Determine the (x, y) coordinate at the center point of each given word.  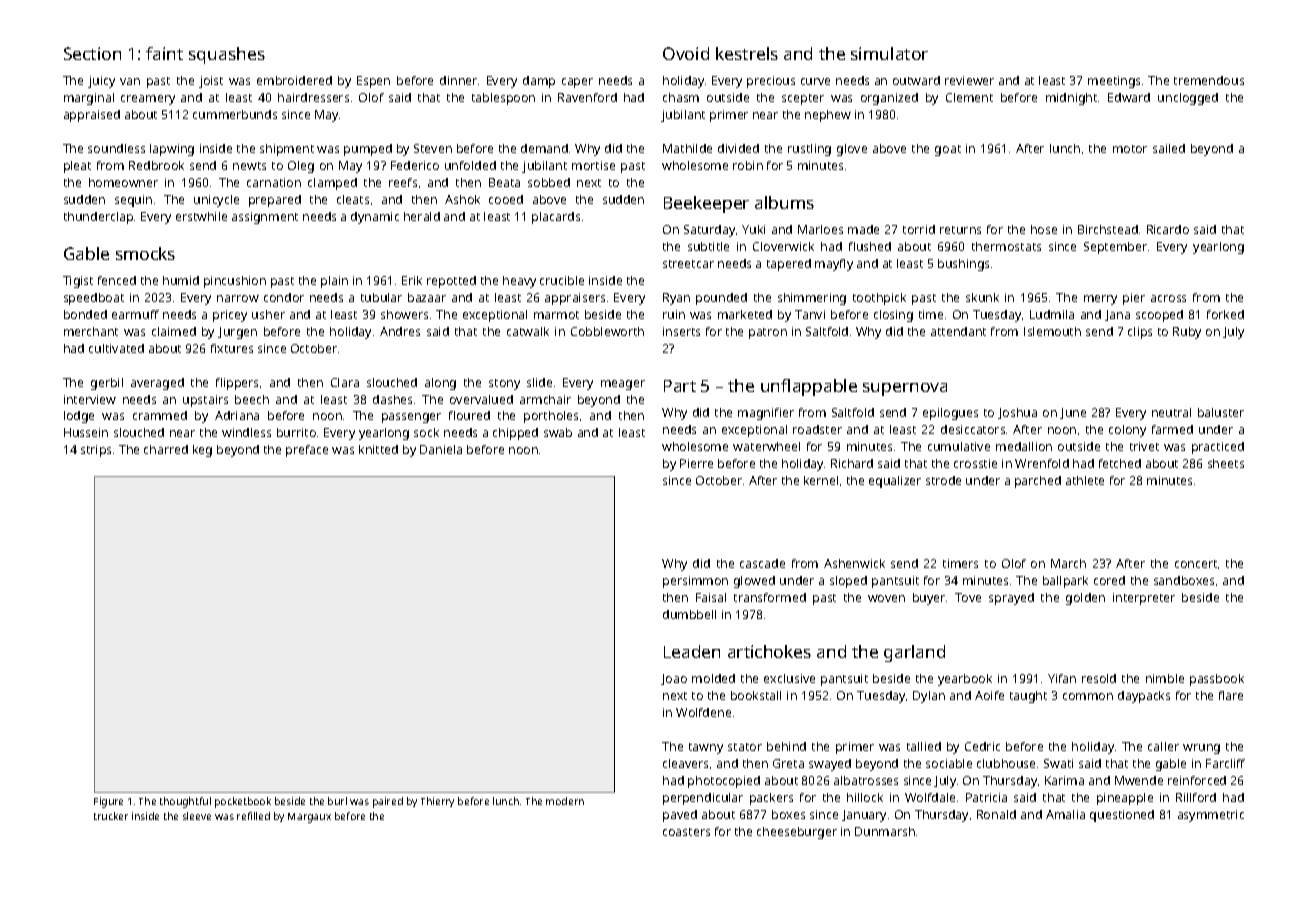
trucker (111, 816)
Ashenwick (854, 563)
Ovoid (686, 53)
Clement (969, 97)
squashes (227, 55)
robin (748, 165)
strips (96, 451)
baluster (1221, 412)
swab (558, 432)
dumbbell (689, 614)
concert (1196, 564)
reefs (403, 182)
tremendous (1209, 80)
